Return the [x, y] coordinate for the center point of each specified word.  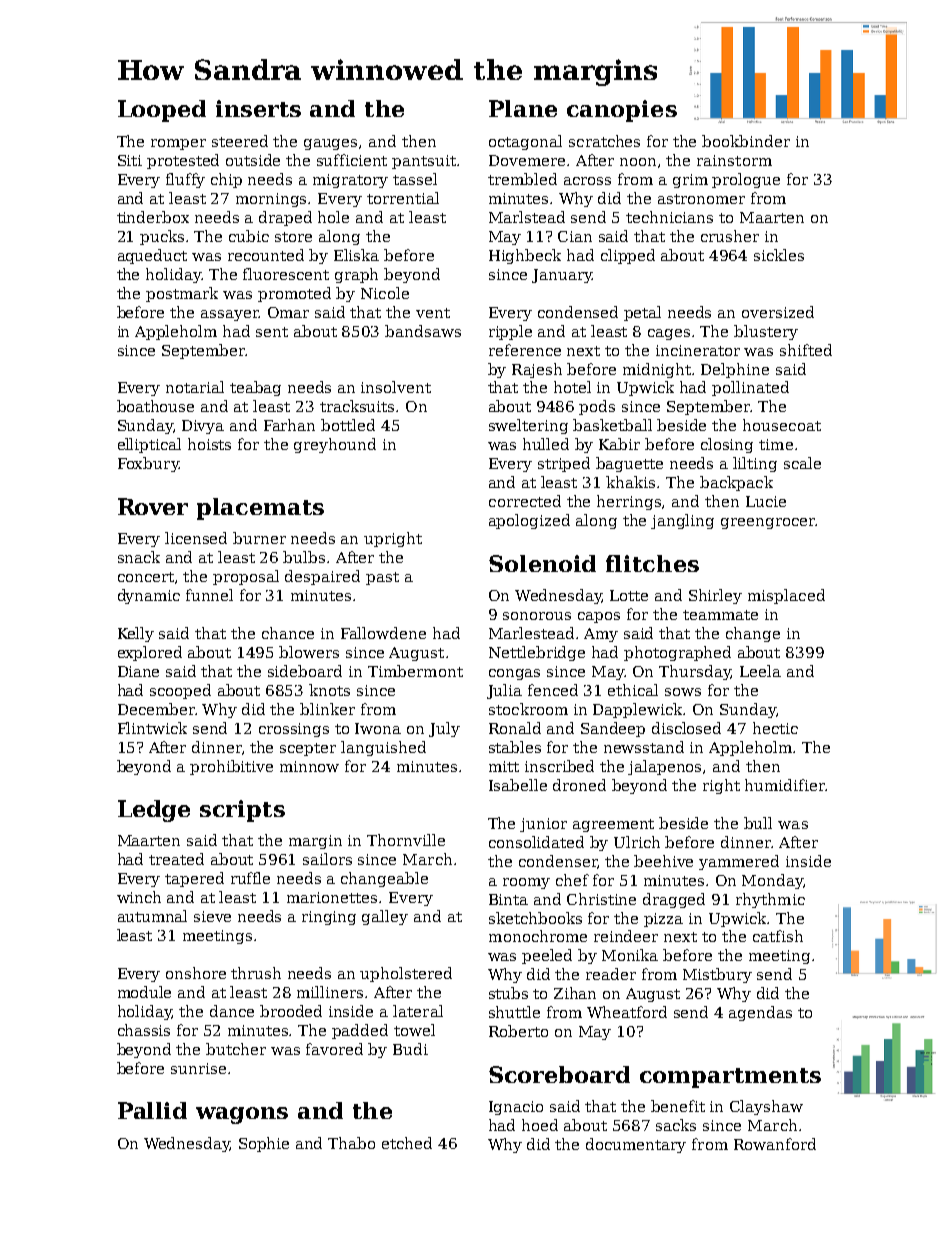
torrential [403, 198]
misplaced [786, 596]
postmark [182, 294]
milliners [330, 992]
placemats [260, 509]
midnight [657, 370]
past [382, 578]
